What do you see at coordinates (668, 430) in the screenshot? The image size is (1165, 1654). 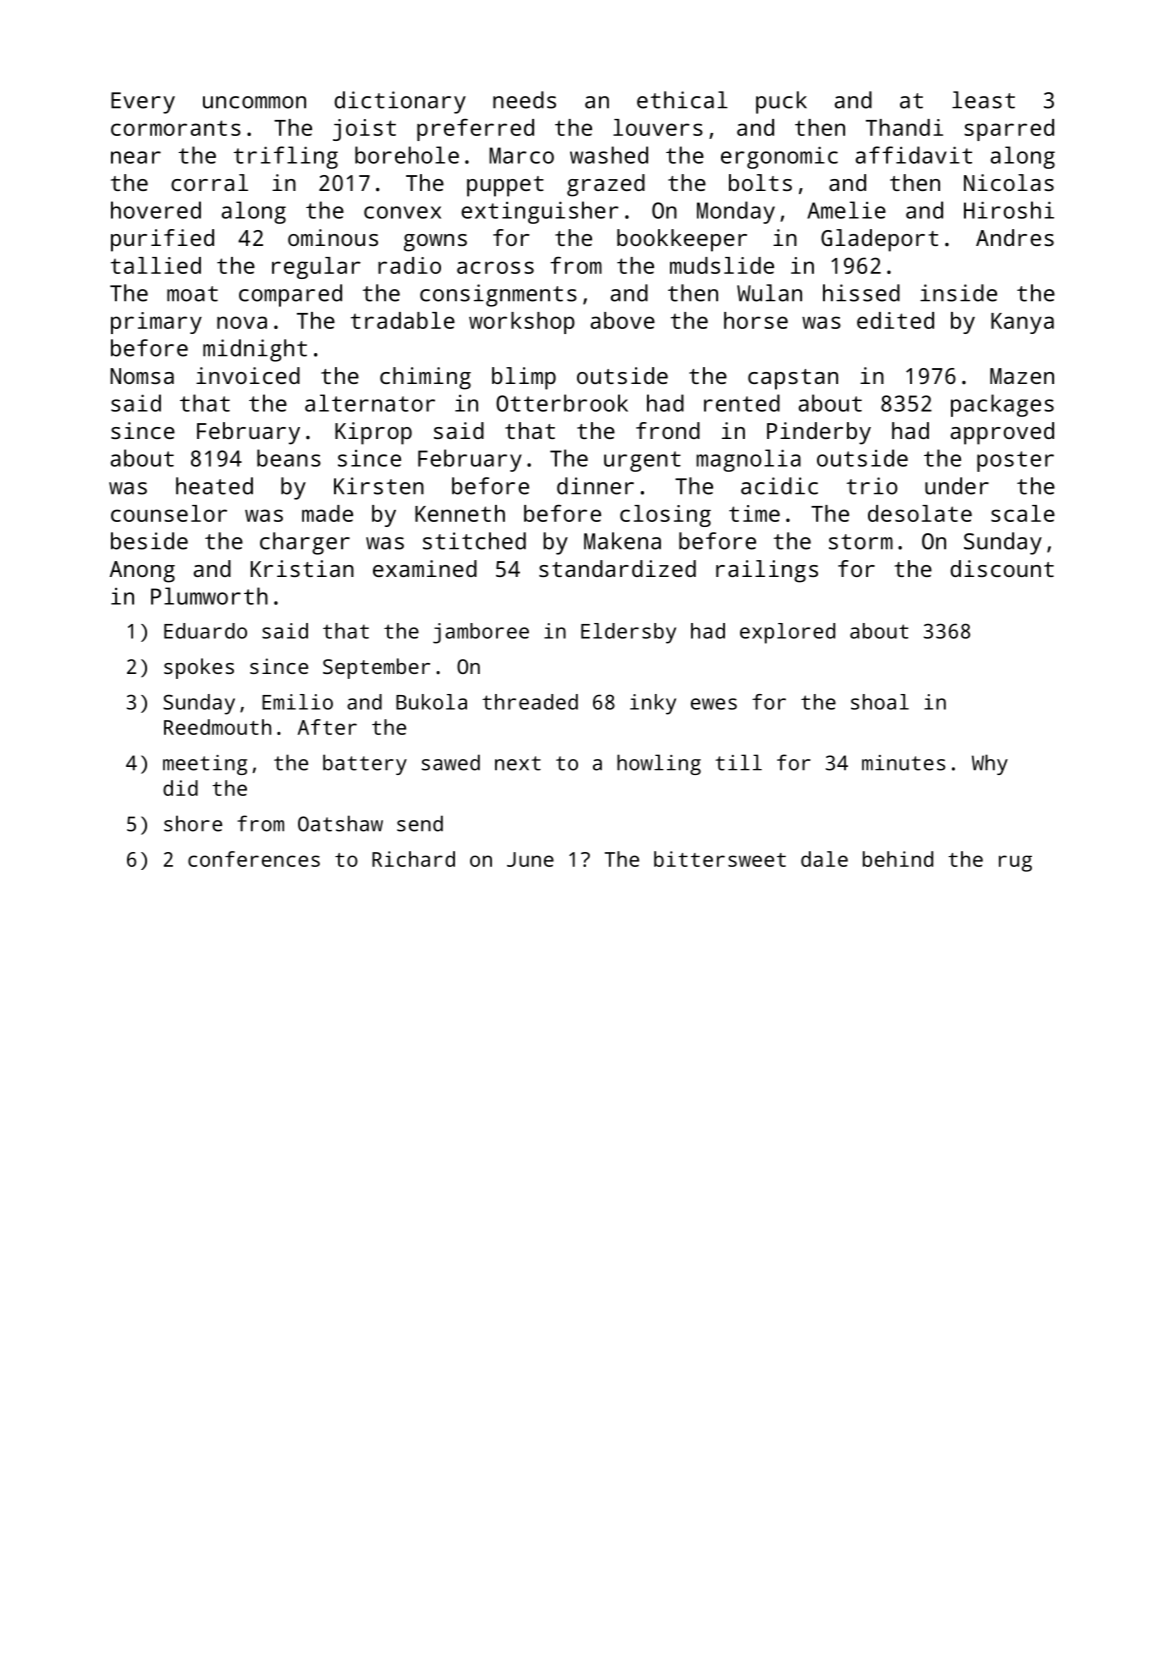 I see `frond` at bounding box center [668, 430].
